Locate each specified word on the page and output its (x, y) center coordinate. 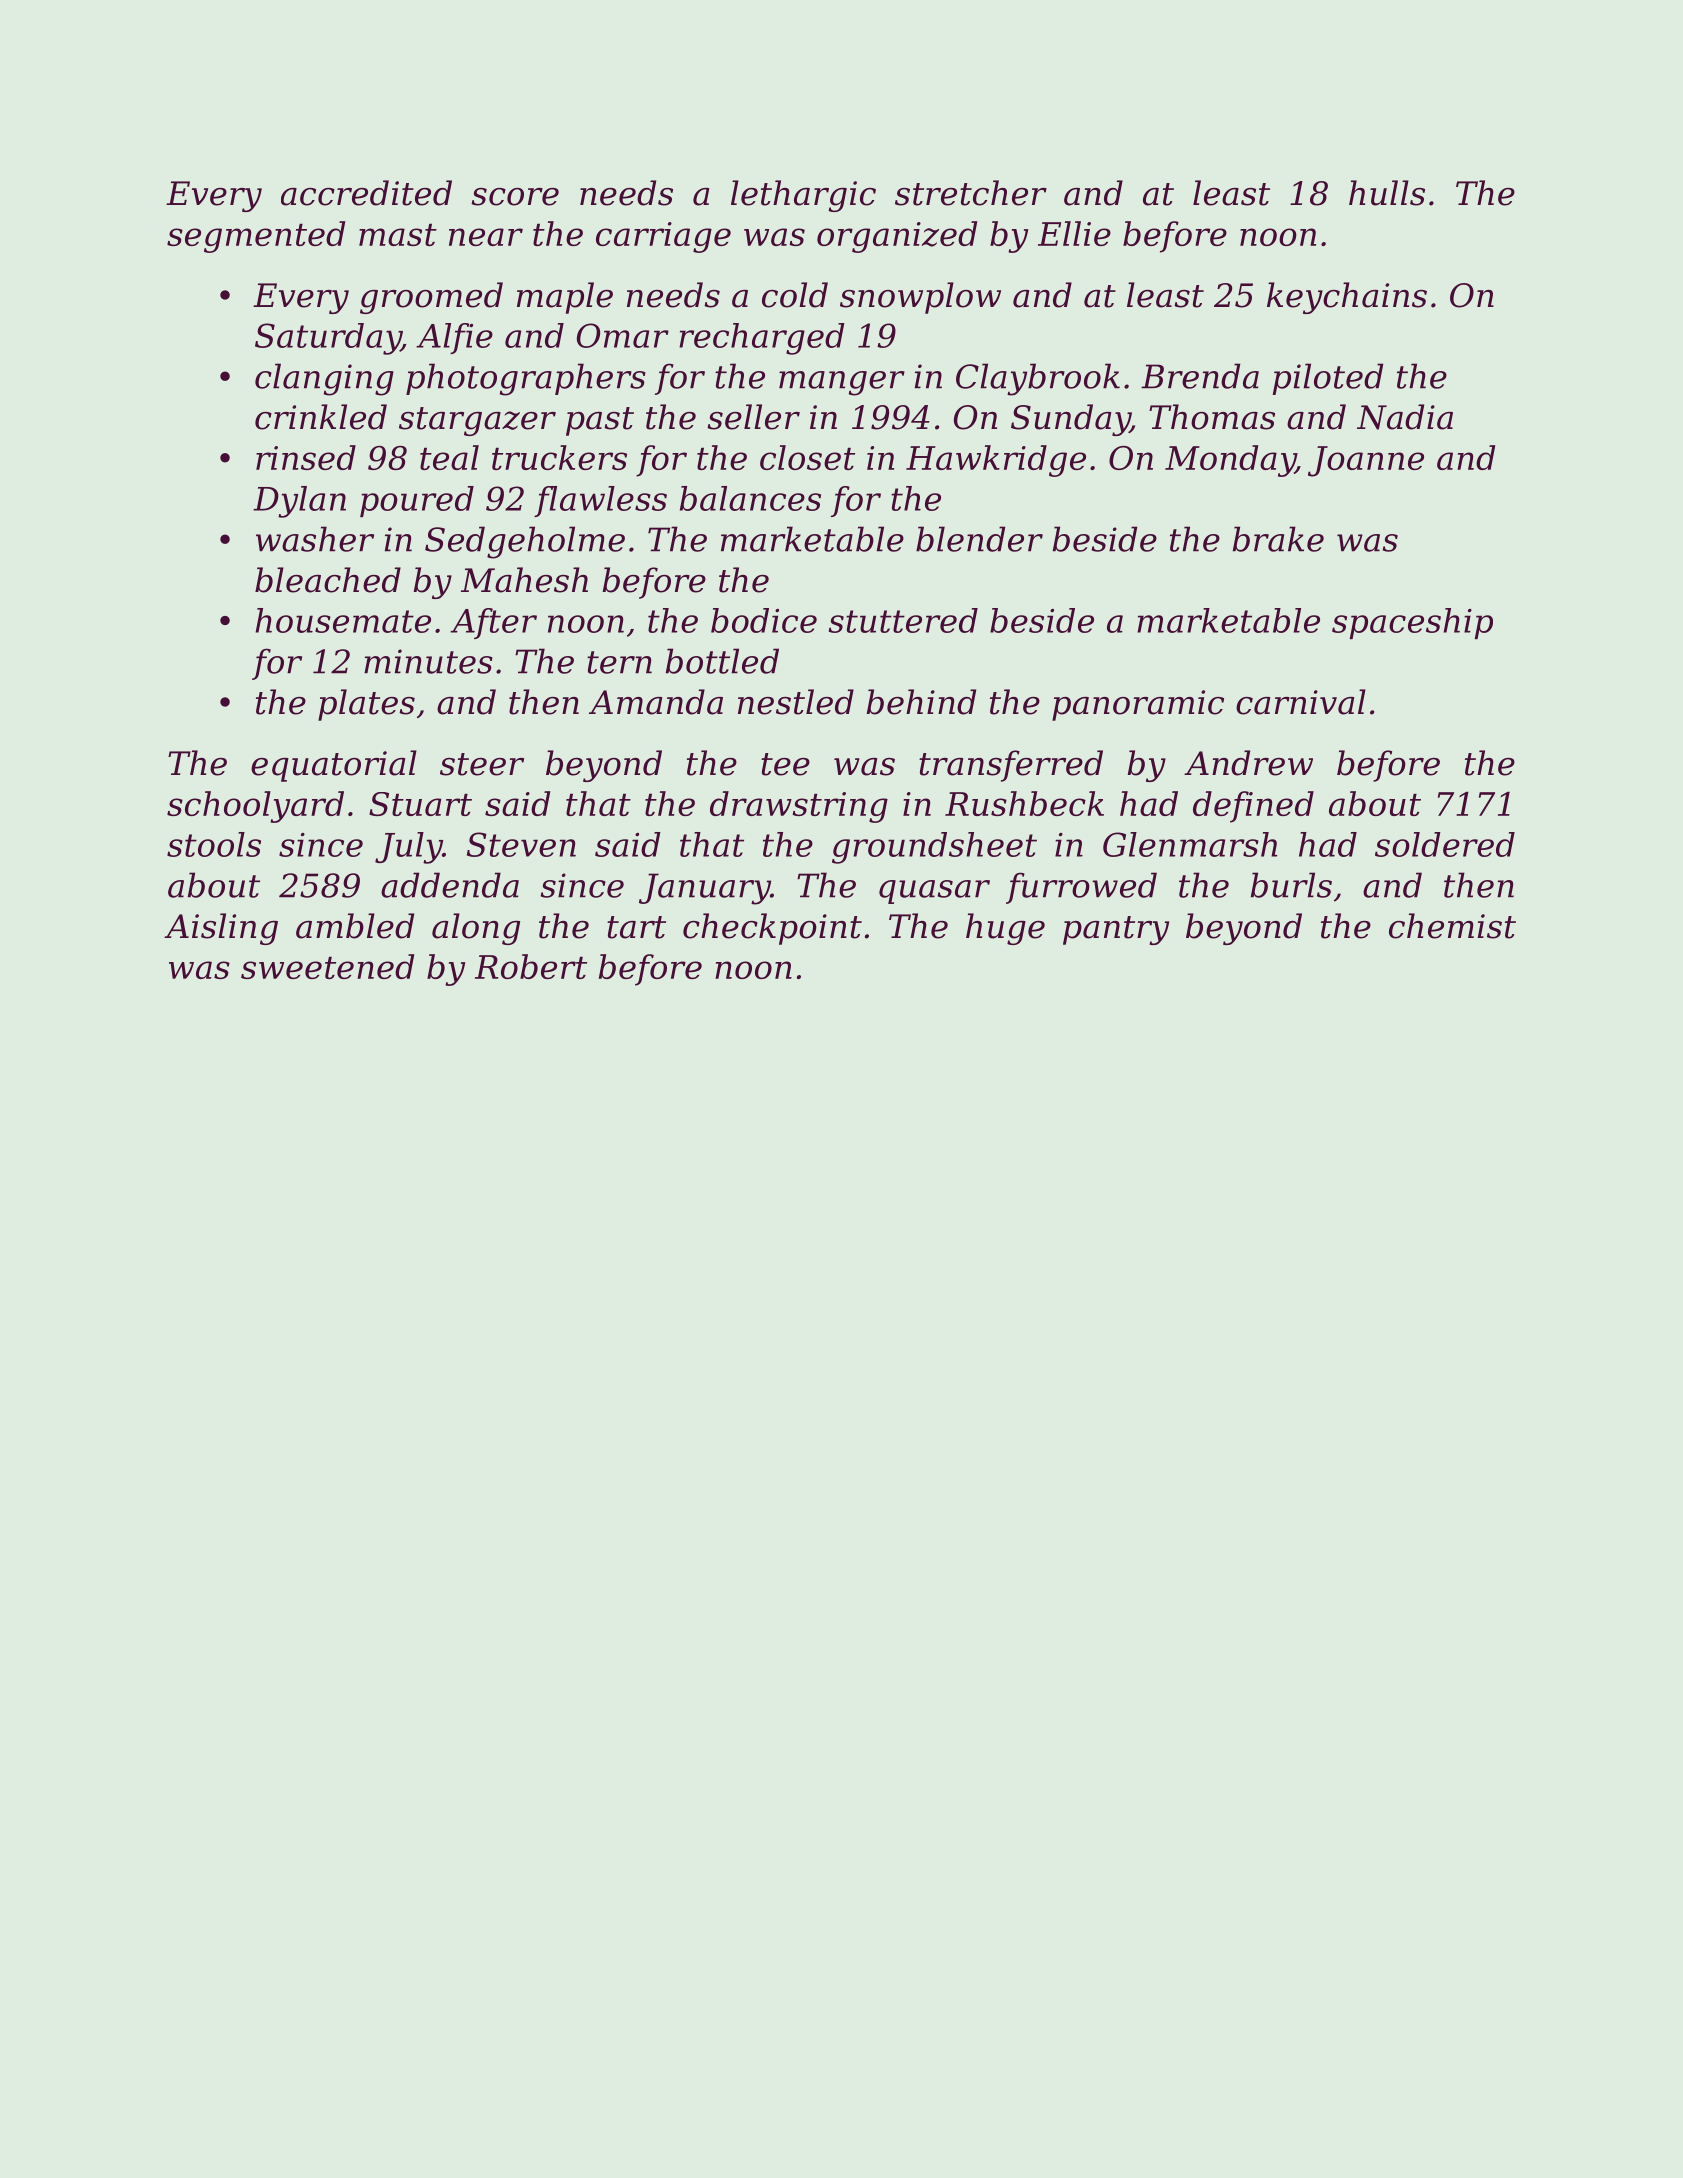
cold (795, 295)
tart (636, 927)
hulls (1387, 193)
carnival (1301, 702)
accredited (366, 193)
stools (214, 844)
